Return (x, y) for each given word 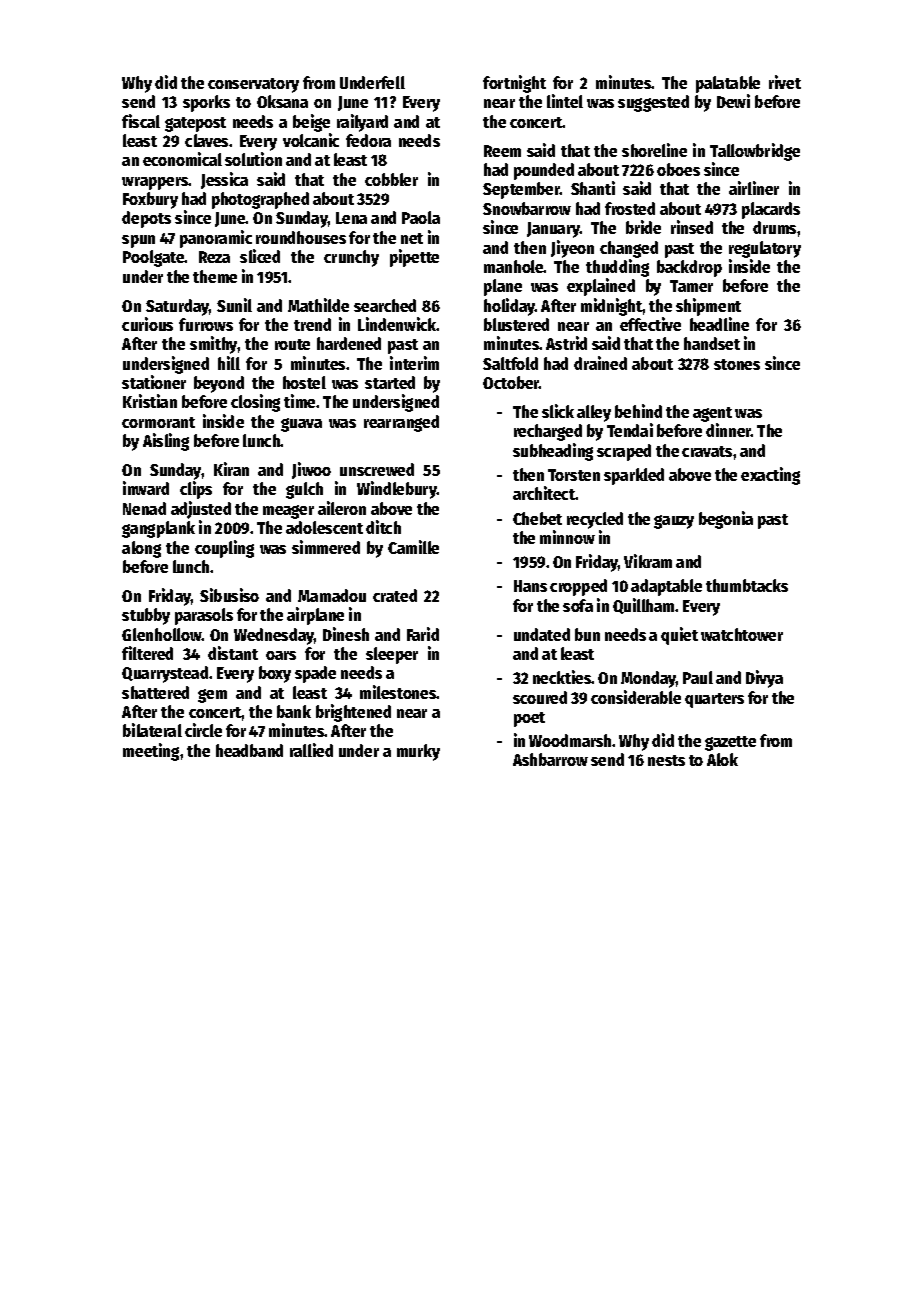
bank (294, 711)
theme (215, 276)
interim (414, 363)
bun (587, 634)
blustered (516, 324)
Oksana (282, 101)
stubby (146, 616)
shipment (708, 307)
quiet (679, 636)
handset (712, 343)
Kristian (150, 401)
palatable (728, 84)
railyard (362, 123)
